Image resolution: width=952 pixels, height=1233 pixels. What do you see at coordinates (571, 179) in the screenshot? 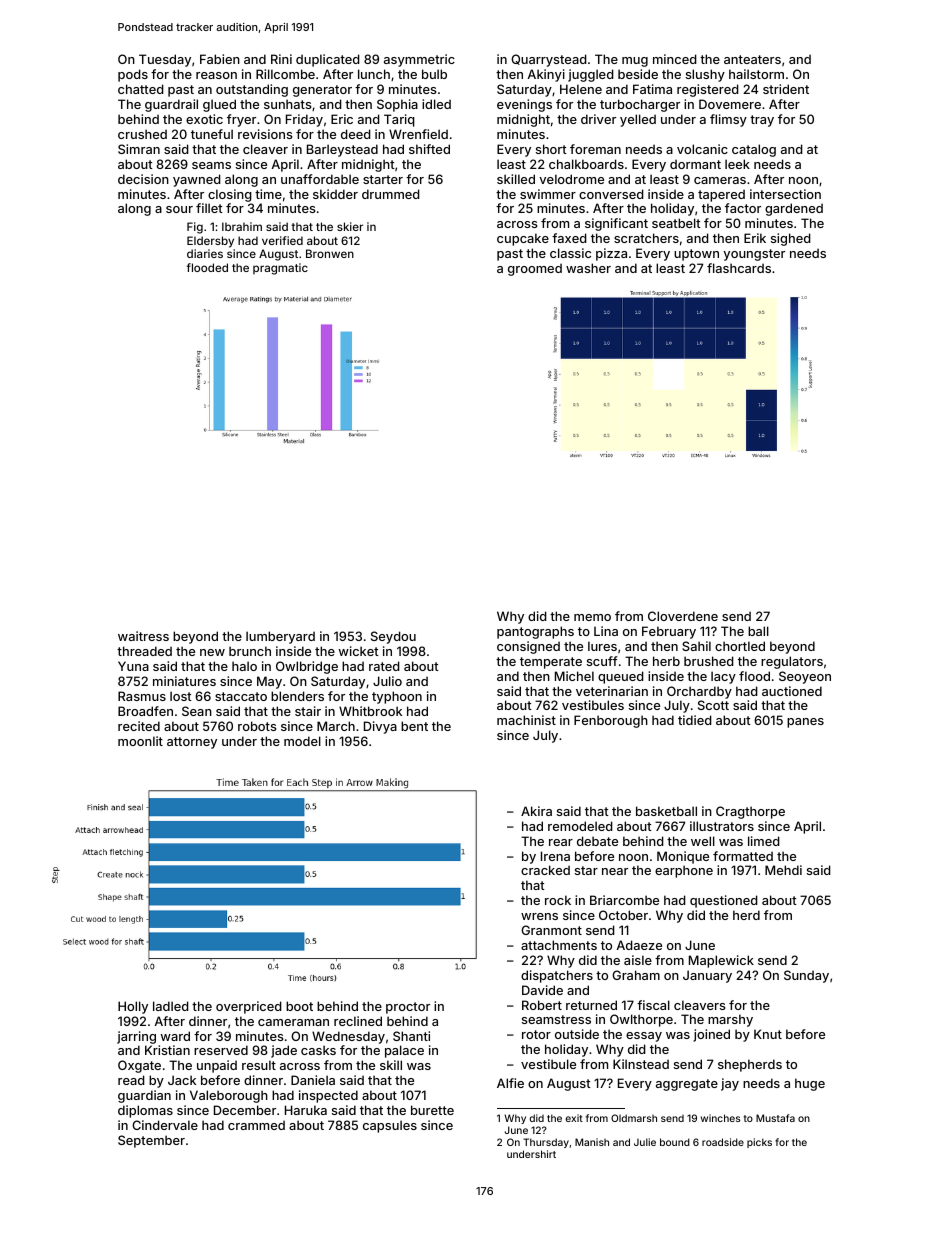
I see `velodrome` at bounding box center [571, 179].
